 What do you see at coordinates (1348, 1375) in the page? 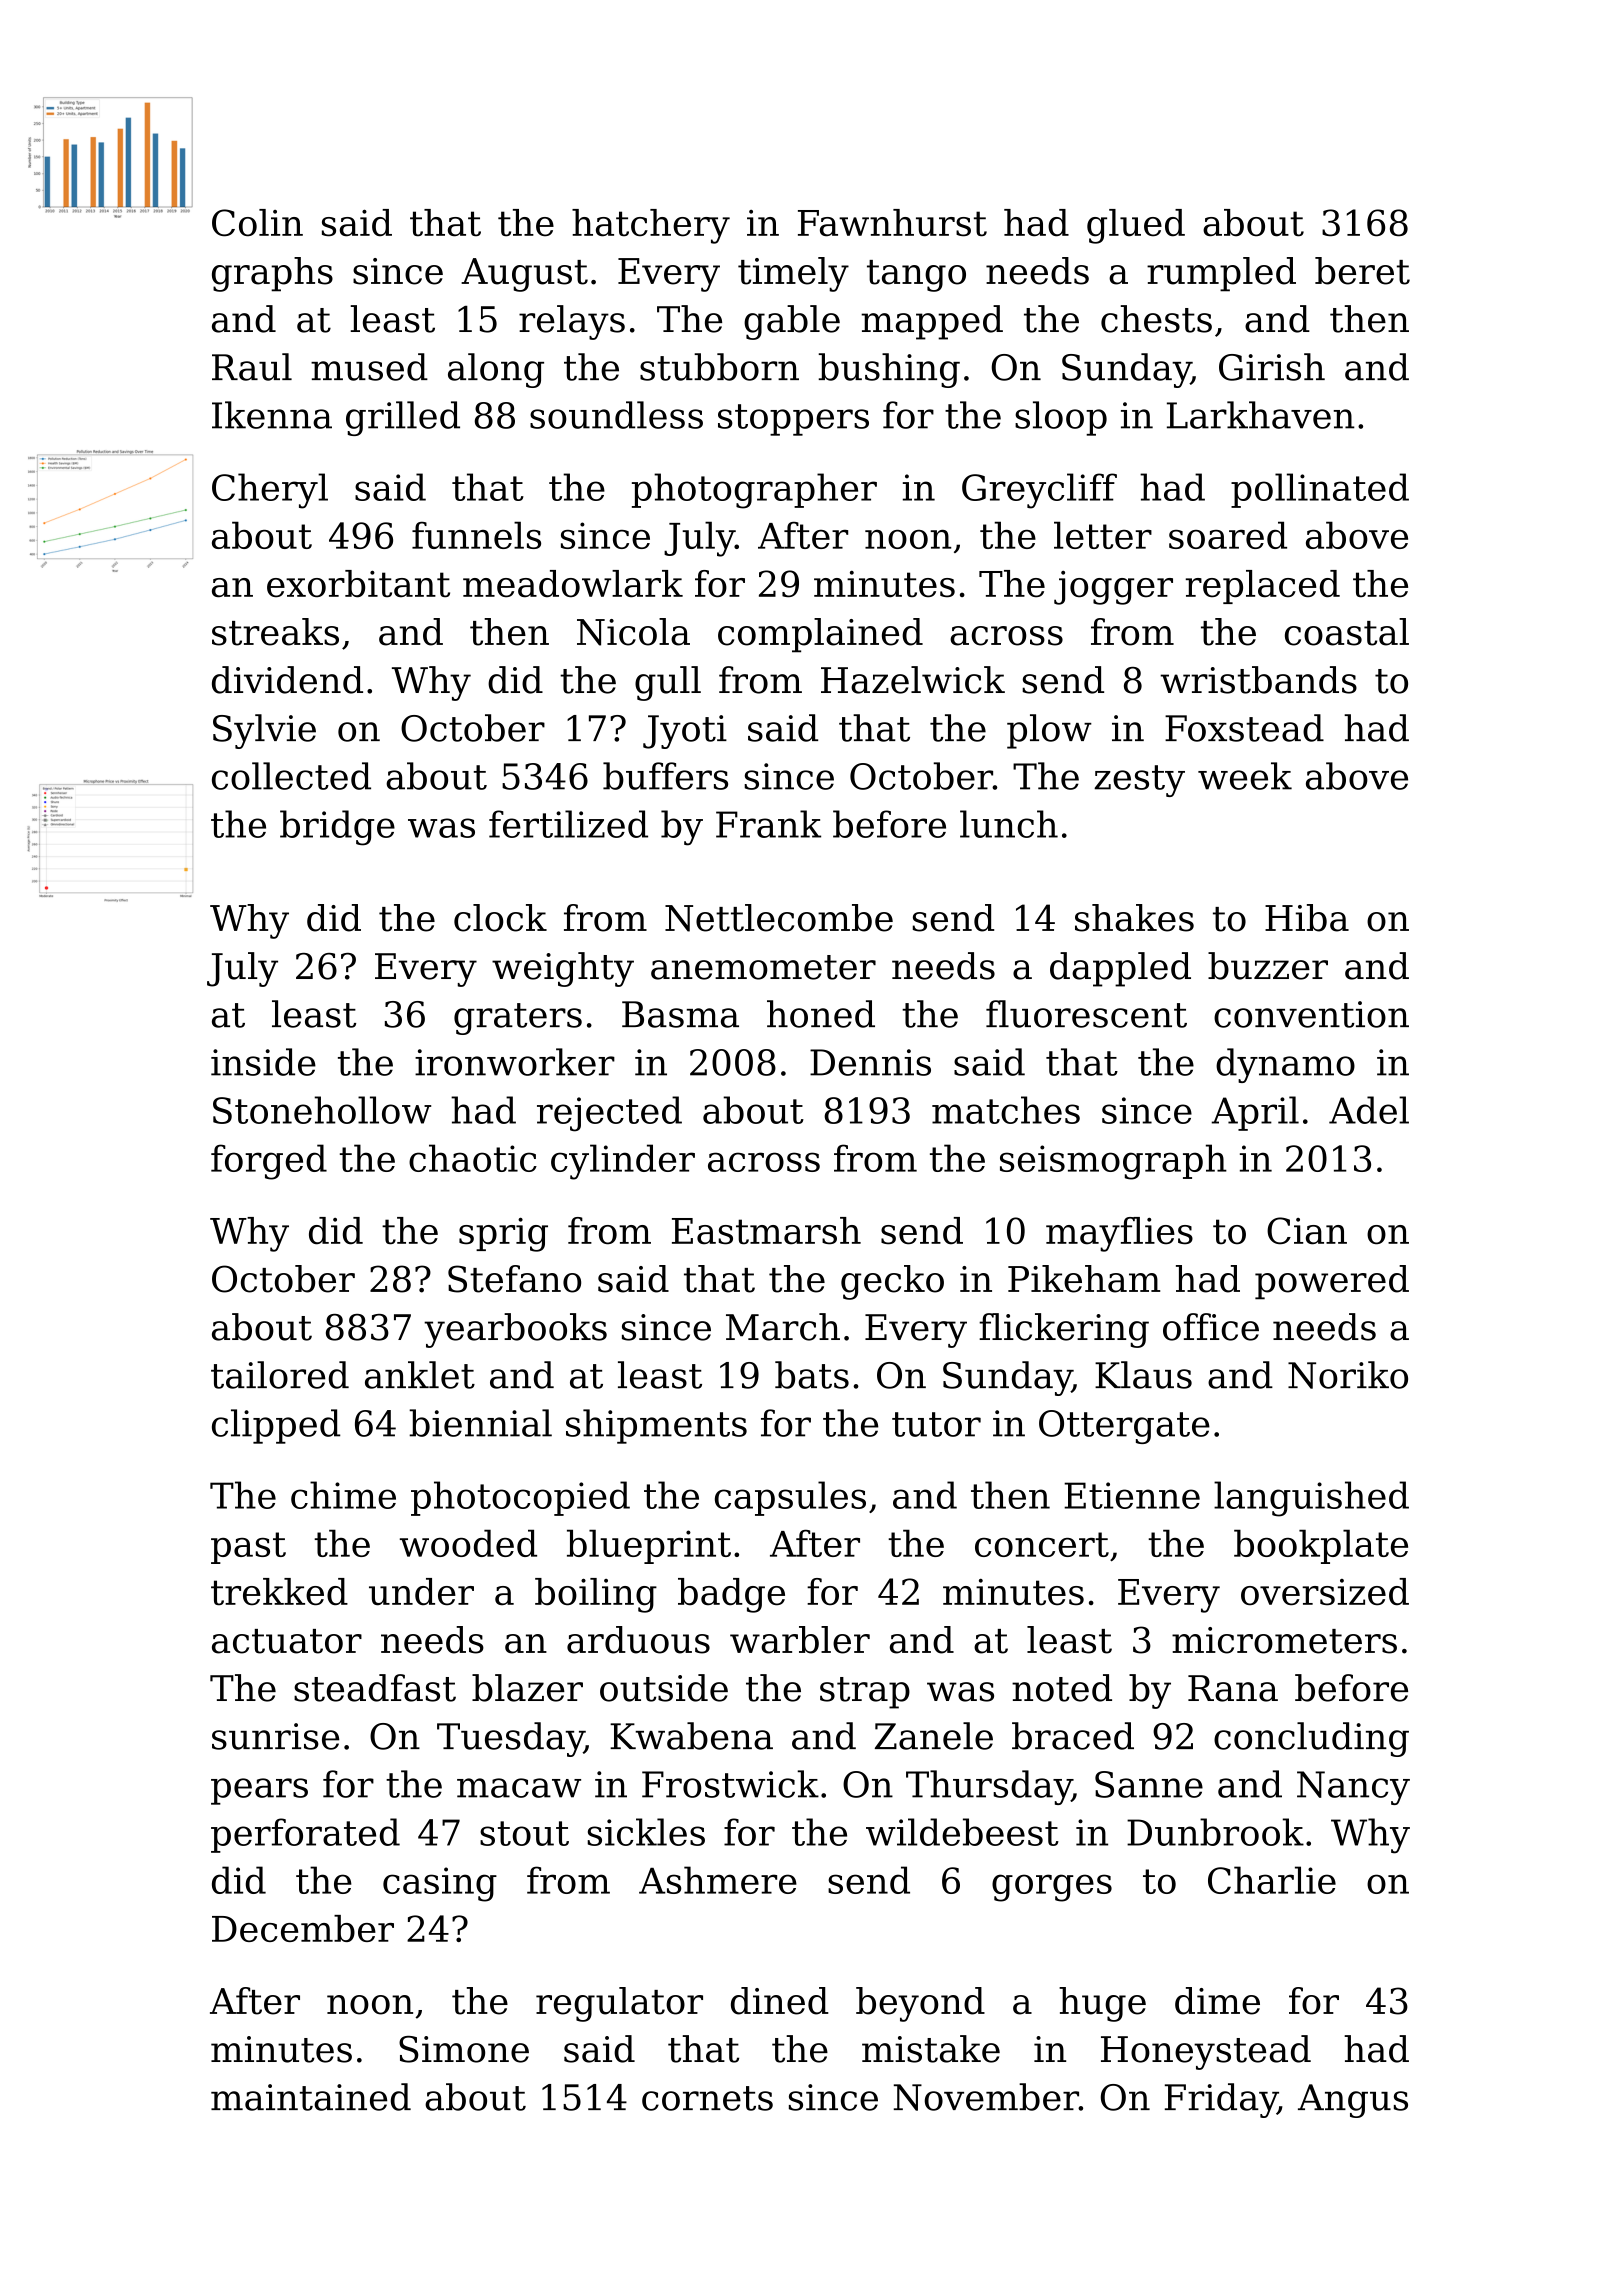
I see `Noriko` at bounding box center [1348, 1375].
